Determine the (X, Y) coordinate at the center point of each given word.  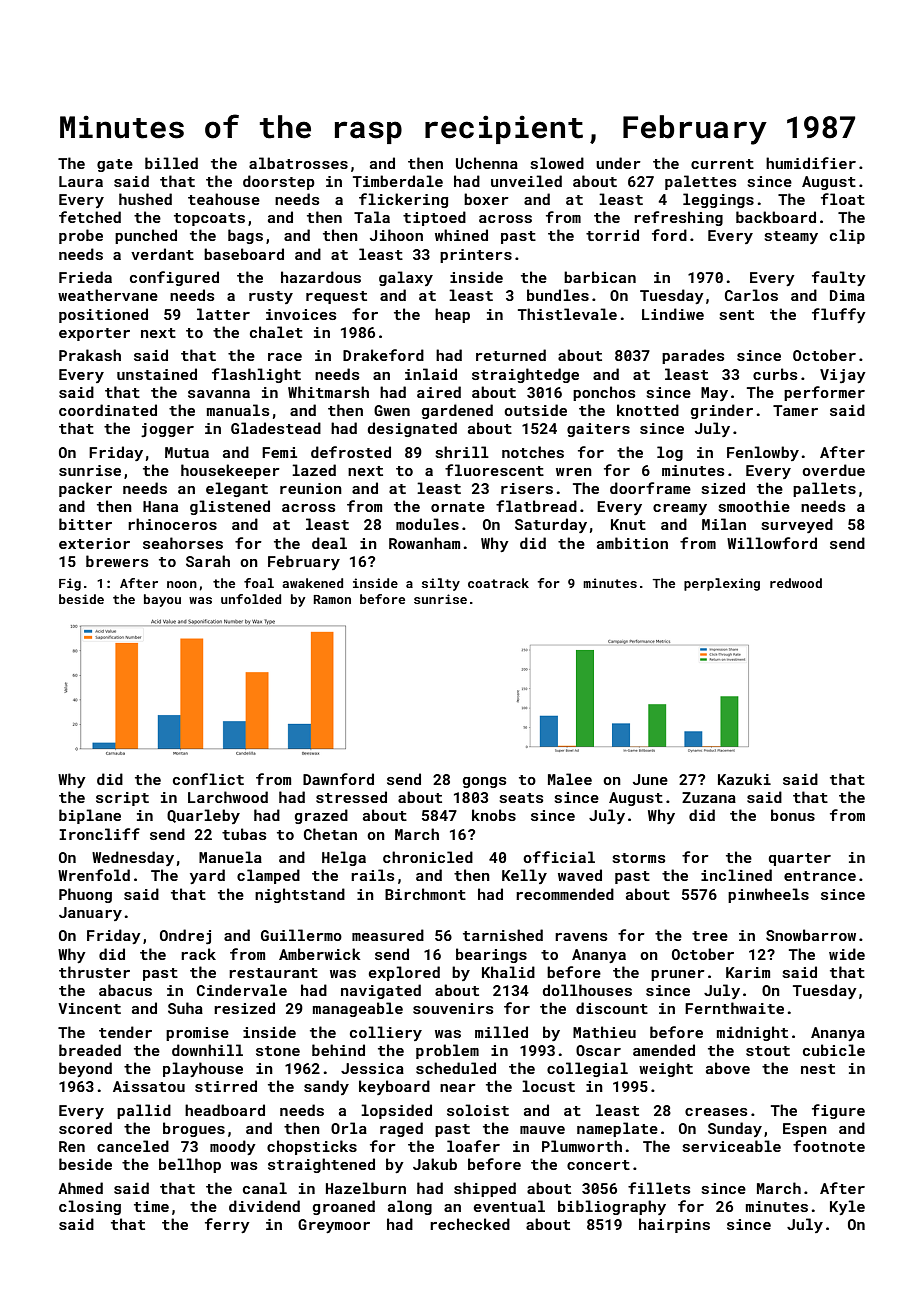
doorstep (279, 182)
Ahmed (80, 1188)
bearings (491, 955)
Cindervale (242, 990)
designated (412, 429)
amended (664, 1050)
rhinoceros (172, 524)
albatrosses (298, 163)
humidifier (811, 163)
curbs (775, 374)
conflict (208, 779)
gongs (484, 782)
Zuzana (709, 797)
